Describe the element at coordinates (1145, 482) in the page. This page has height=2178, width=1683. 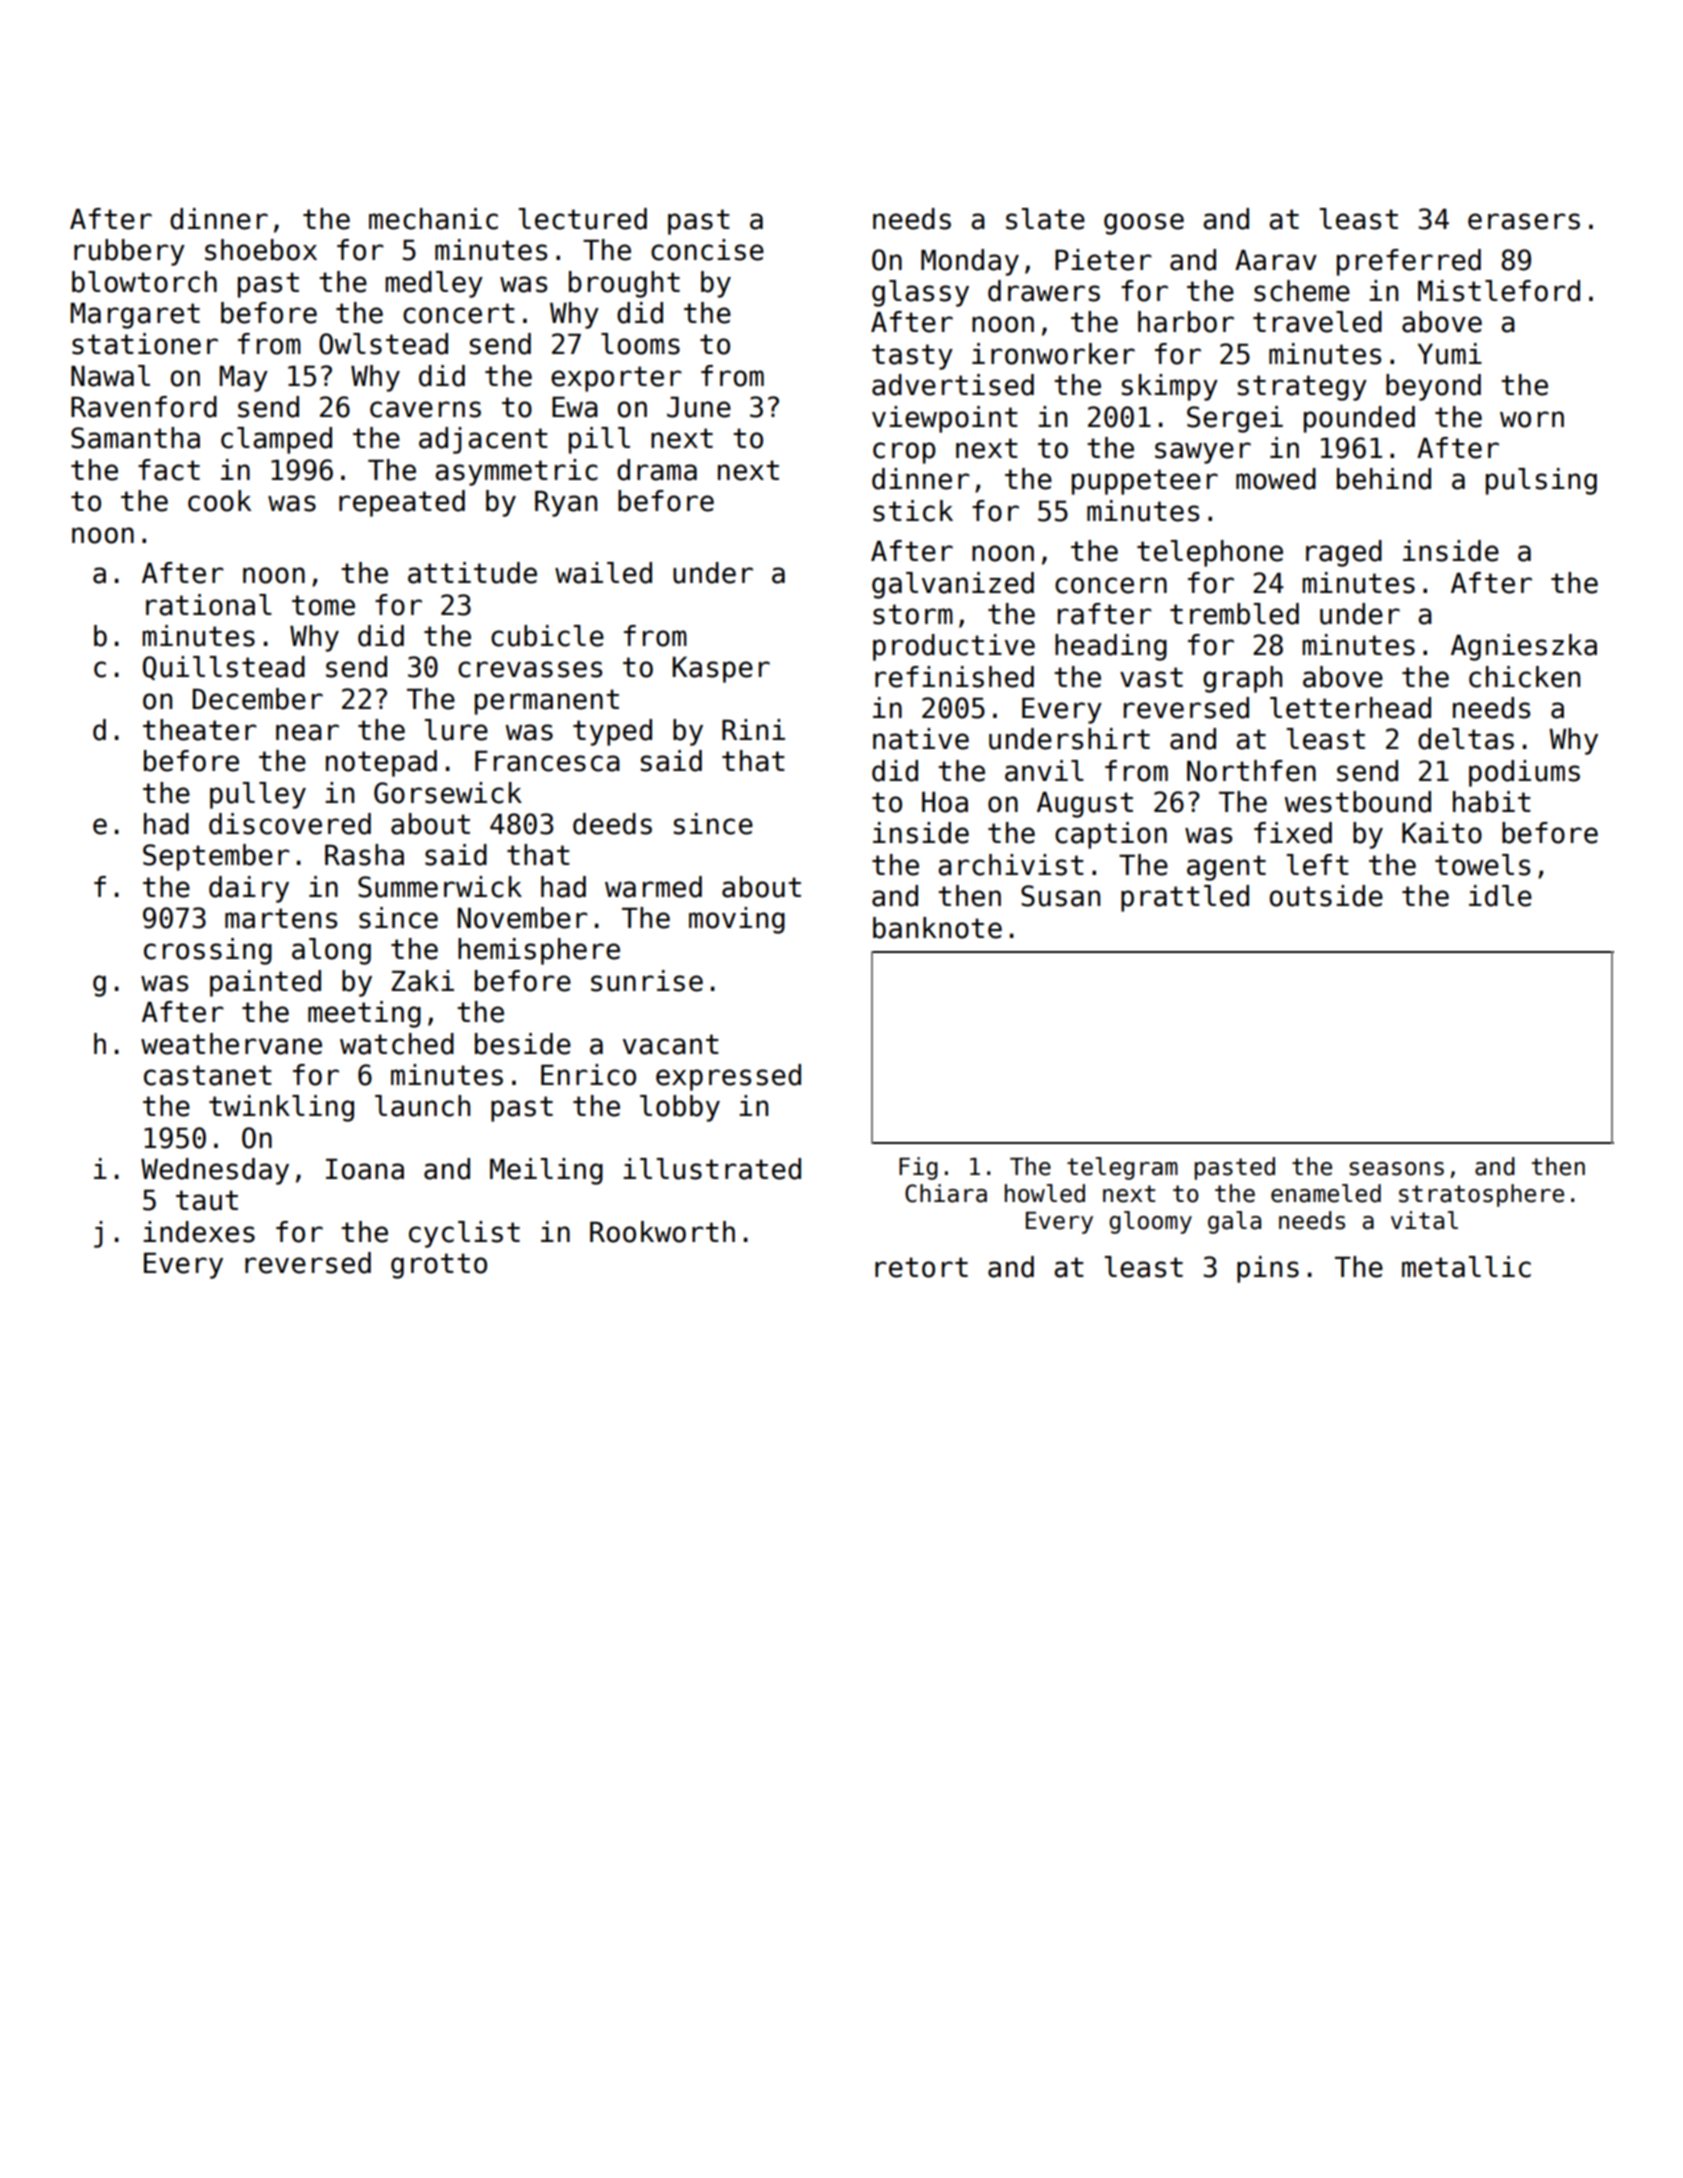
I see `puppeteer` at that location.
